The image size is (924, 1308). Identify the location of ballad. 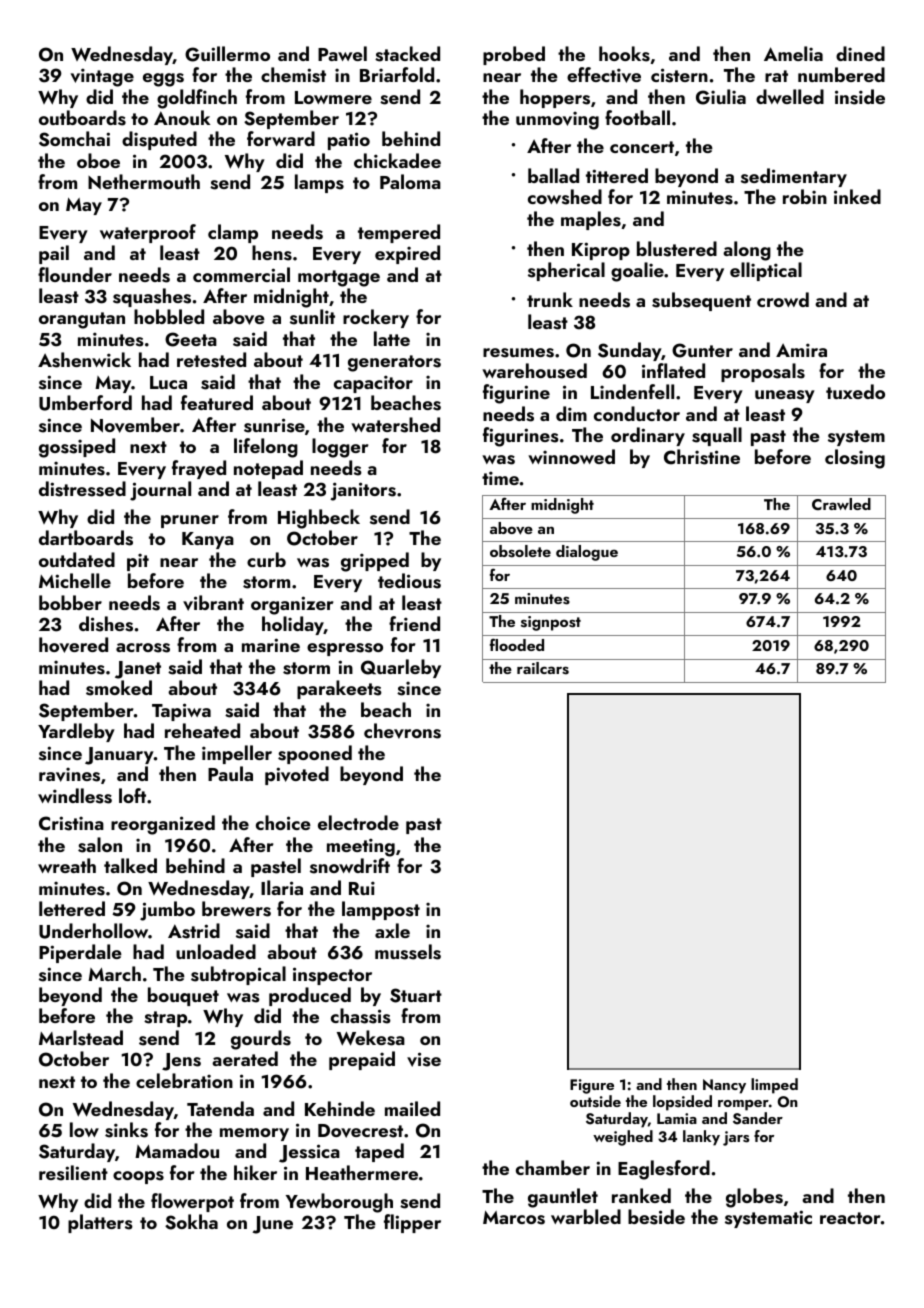
(553, 175).
